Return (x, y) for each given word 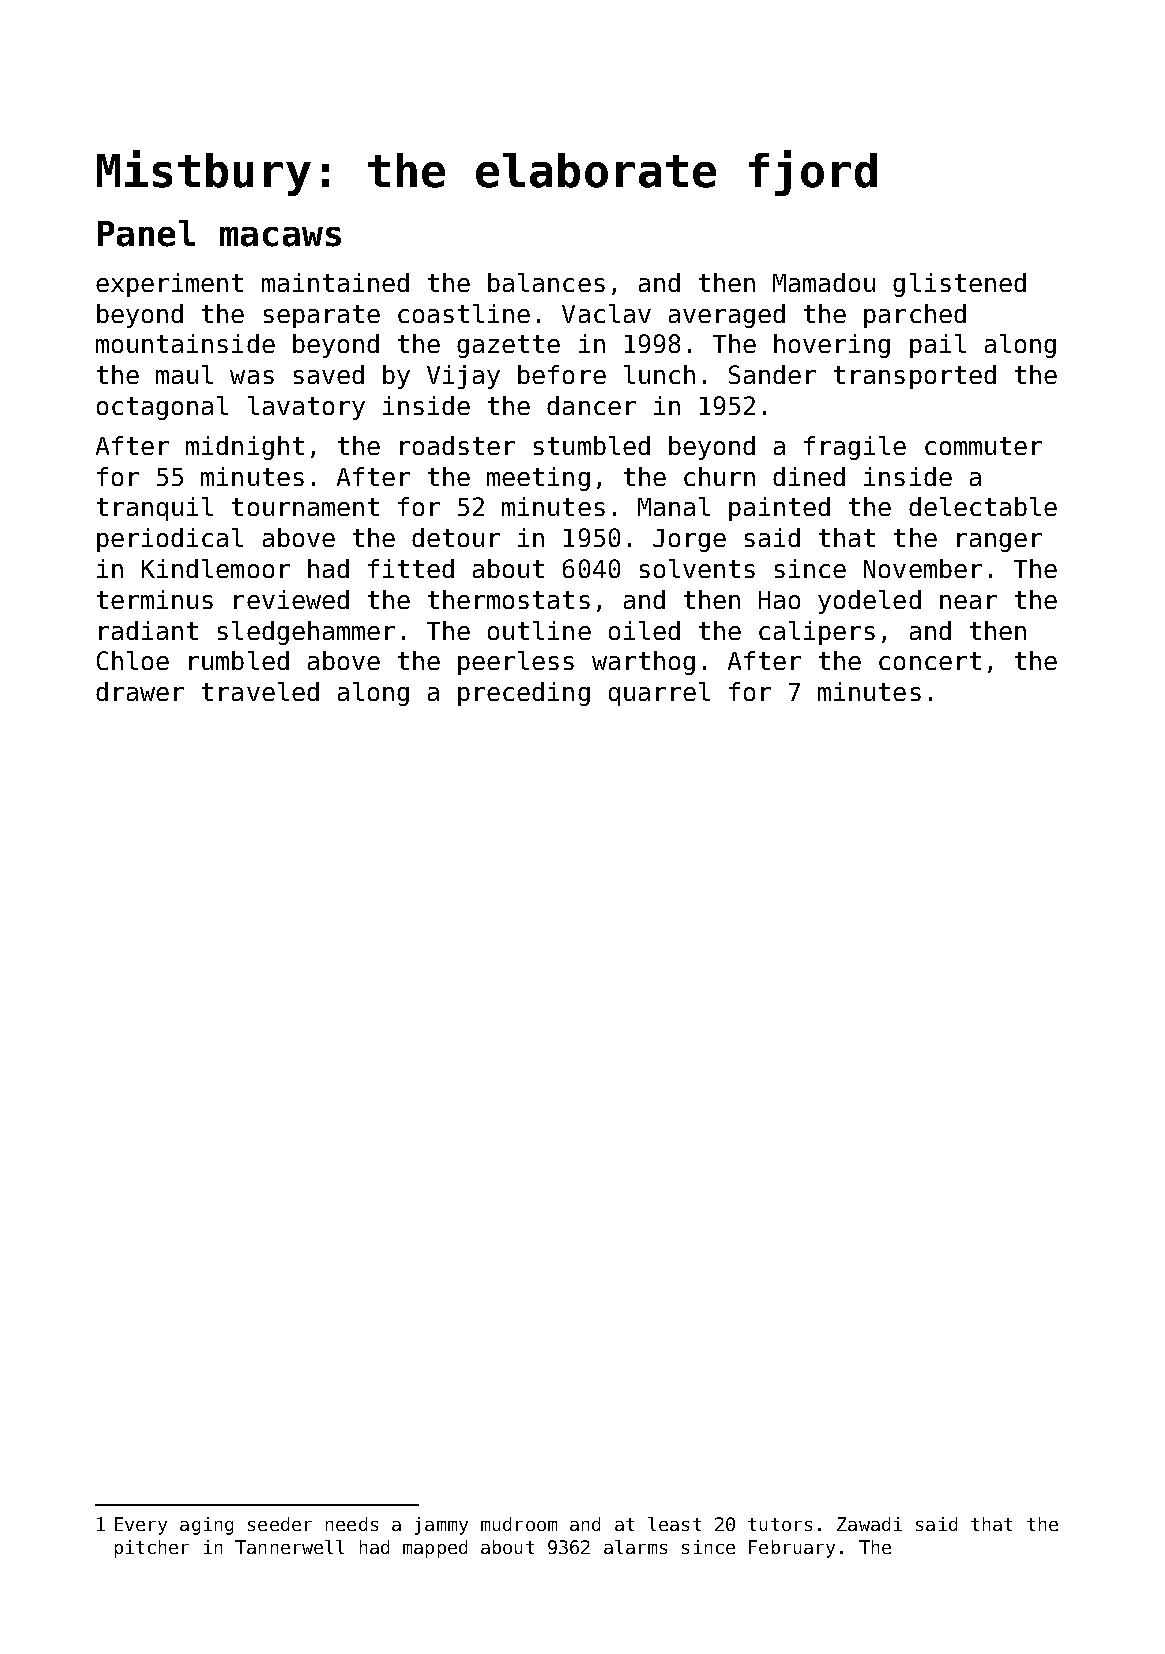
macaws (280, 237)
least (674, 1524)
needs (352, 1524)
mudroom (519, 1524)
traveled (260, 691)
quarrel (659, 694)
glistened (959, 285)
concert (930, 661)
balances (546, 282)
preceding (524, 694)
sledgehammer (306, 633)
